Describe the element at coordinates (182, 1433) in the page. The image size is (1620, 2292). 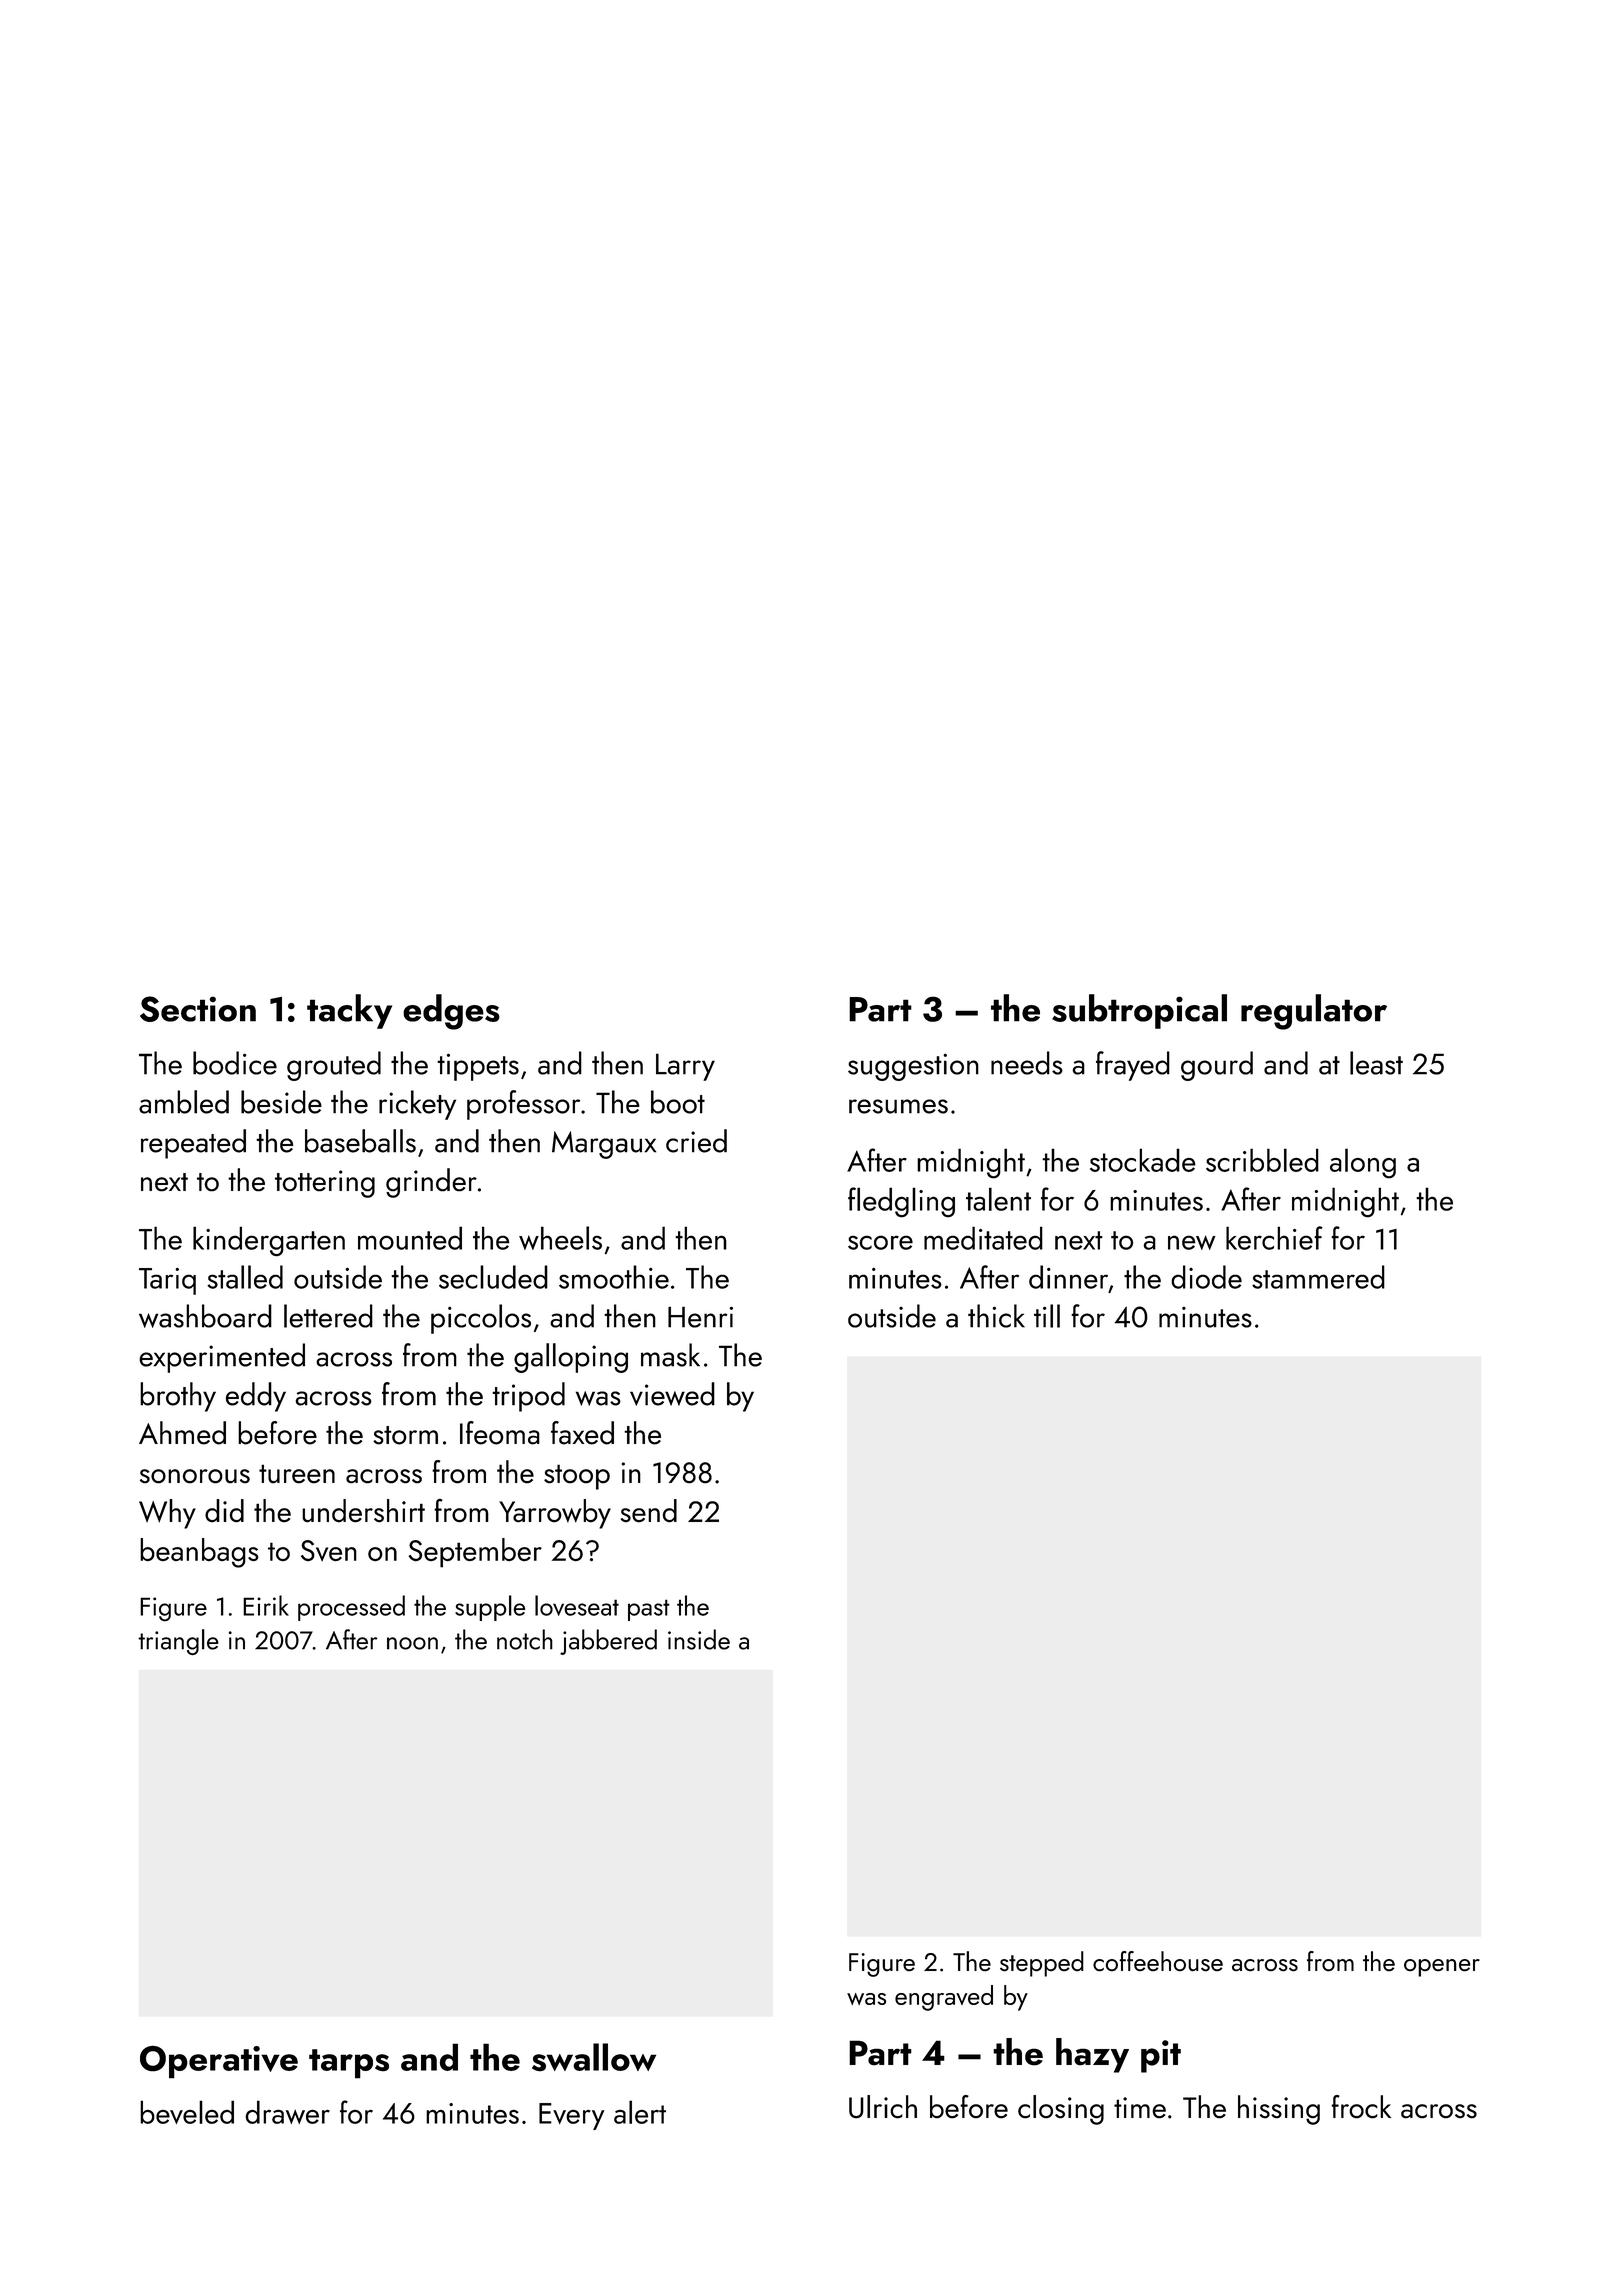
I see `Ahmed` at that location.
